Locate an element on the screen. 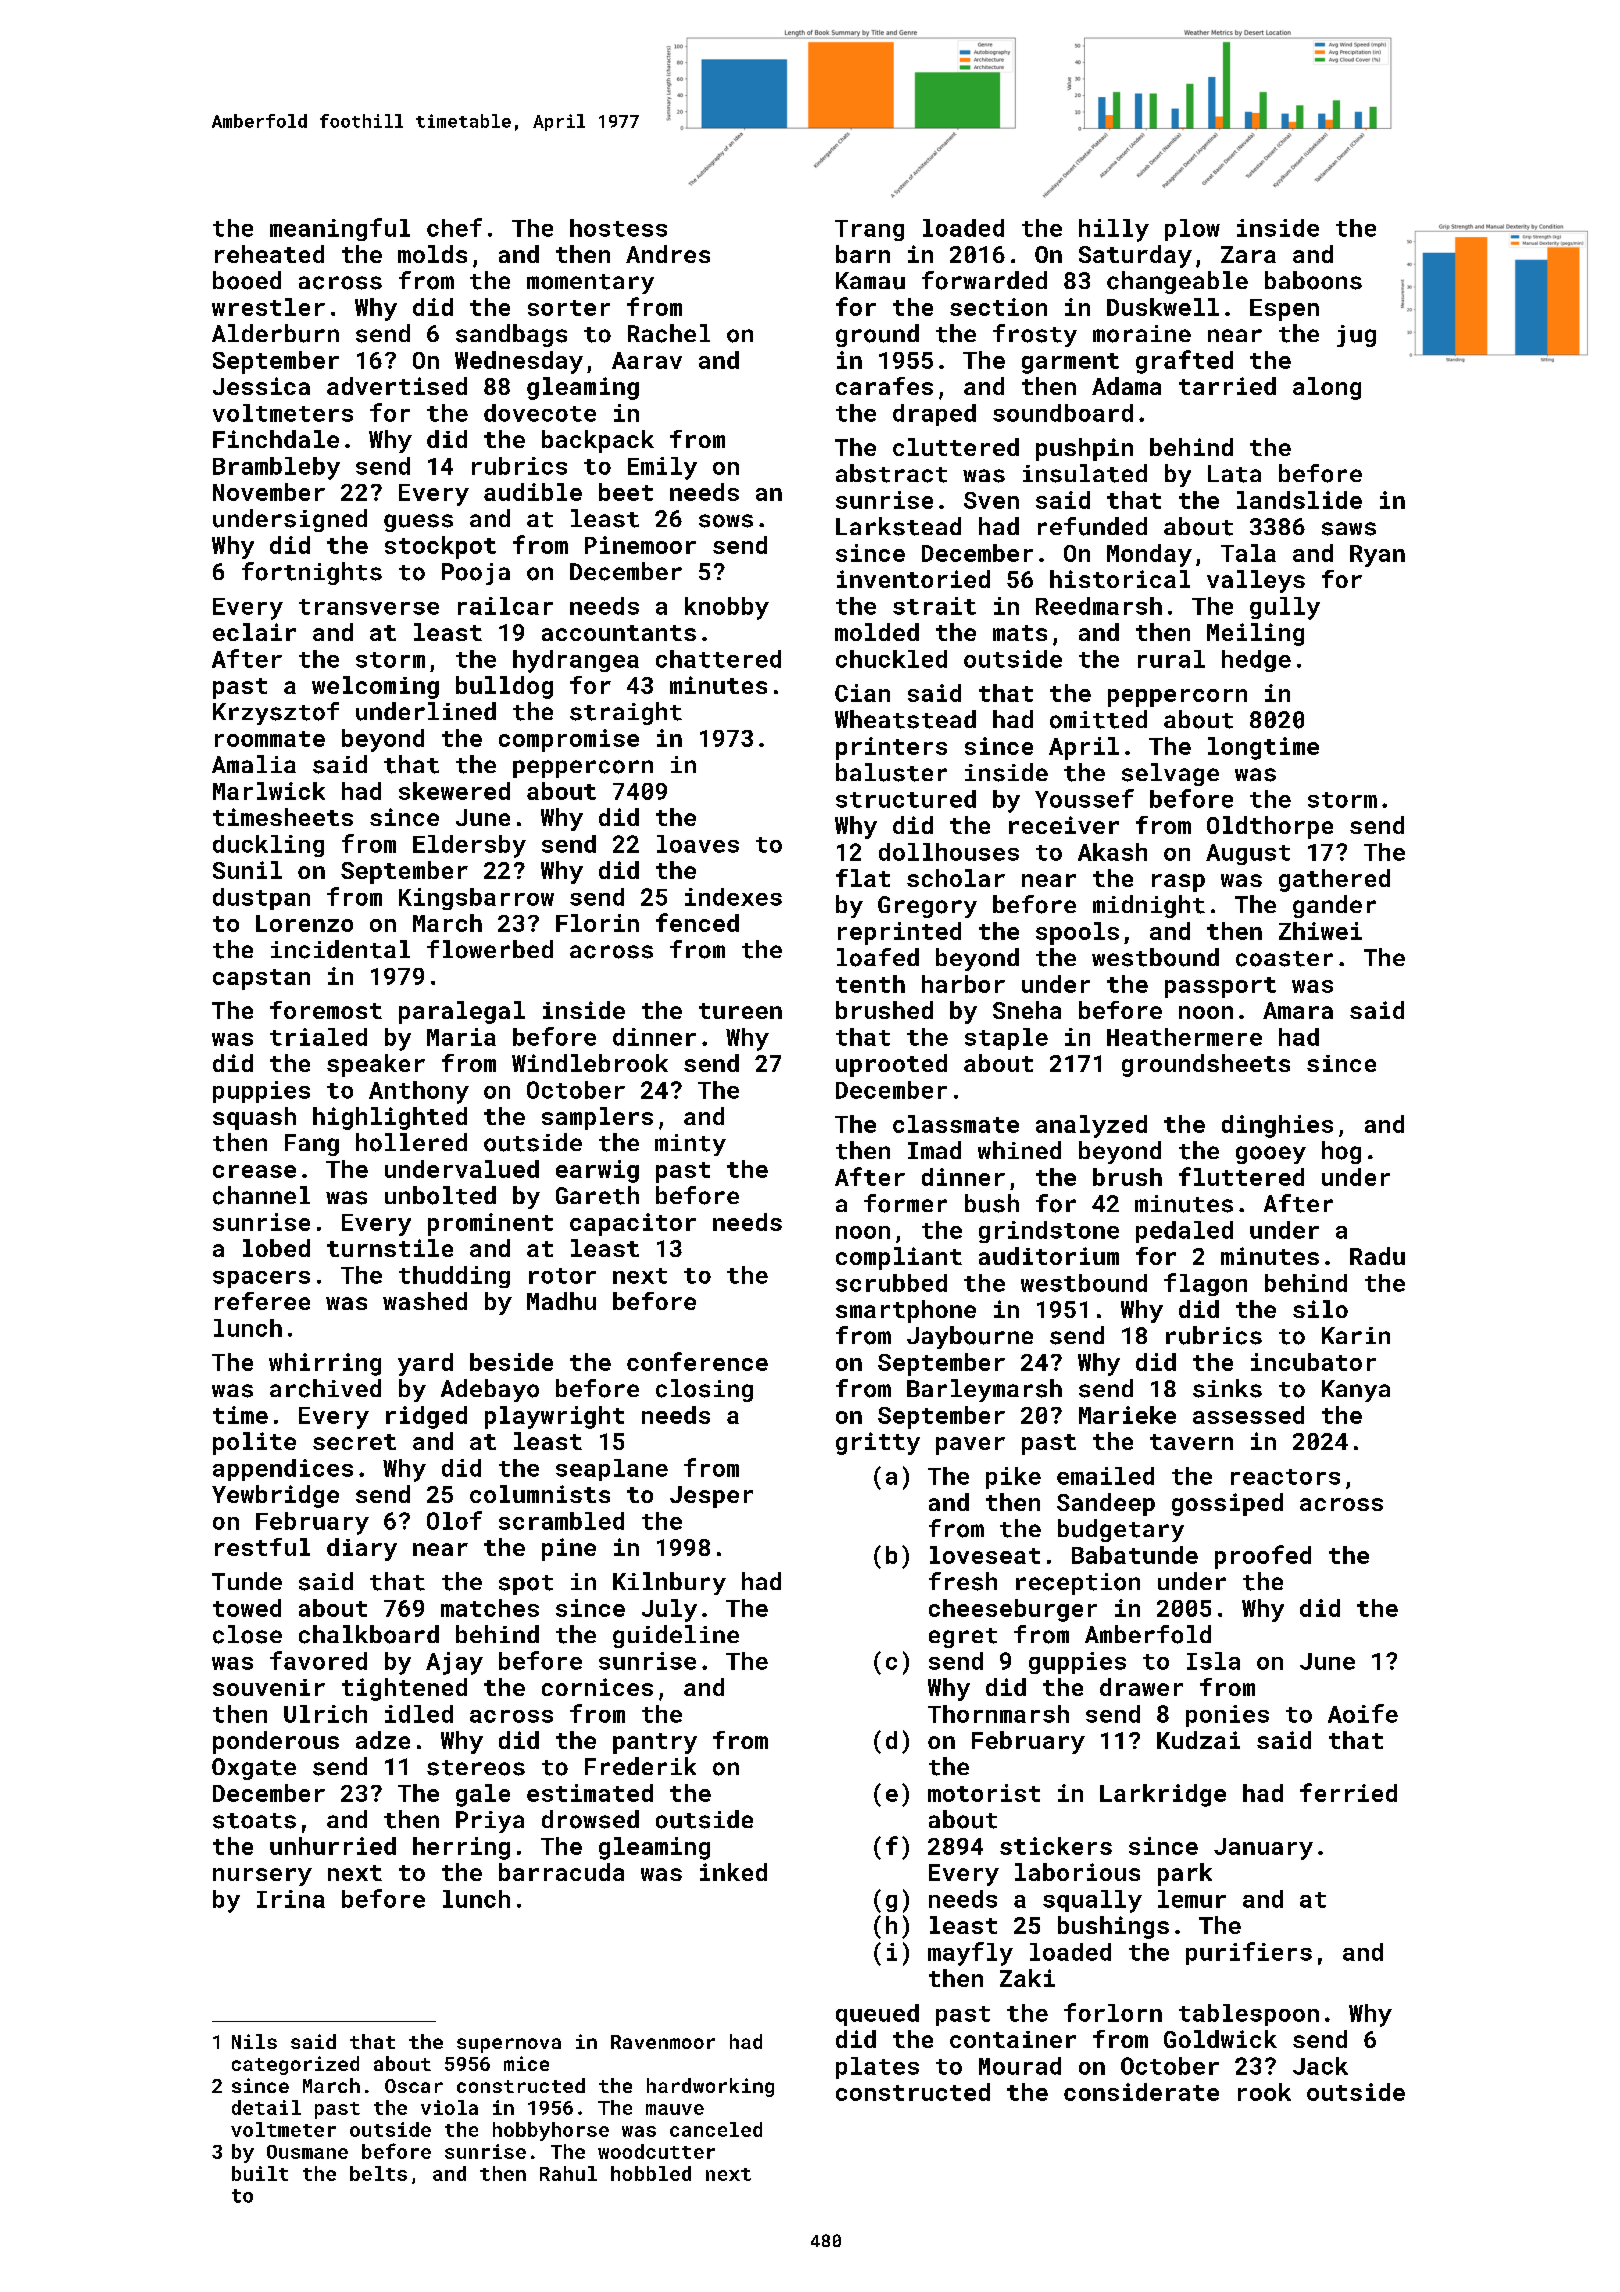 The image size is (1620, 2292). puppies is located at coordinates (261, 1092).
